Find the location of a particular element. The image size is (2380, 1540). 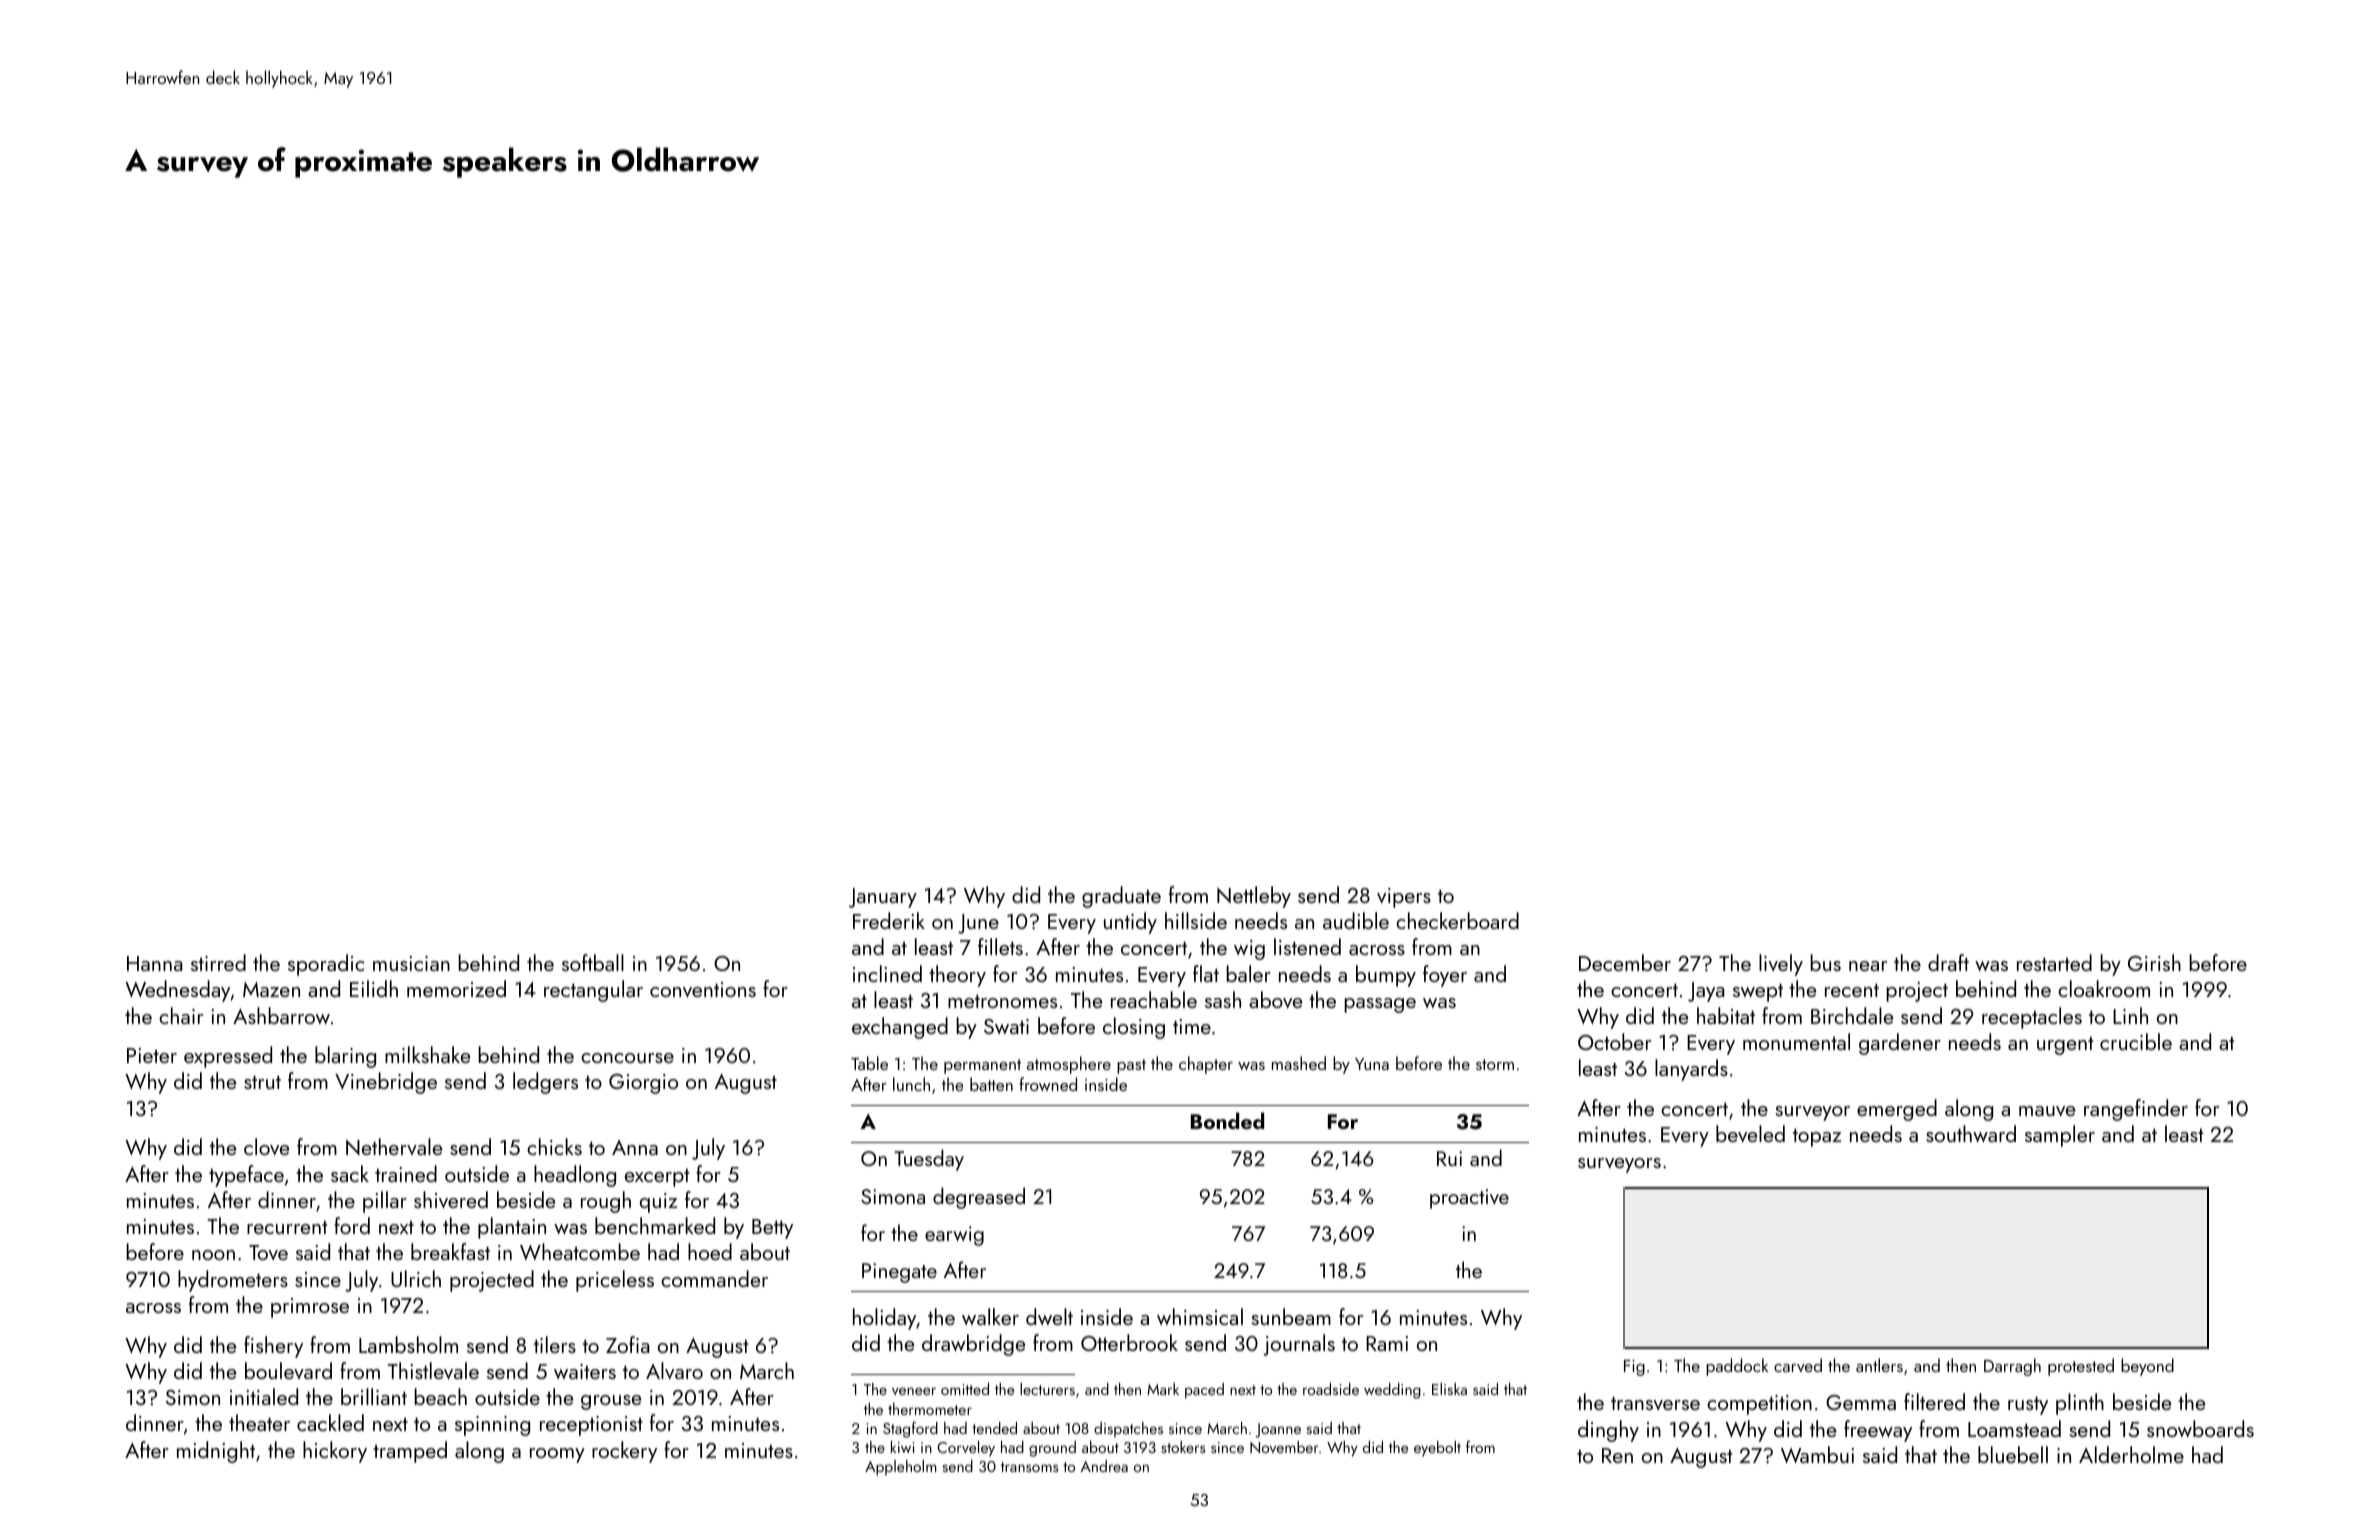

crucible is located at coordinates (2136, 1041).
